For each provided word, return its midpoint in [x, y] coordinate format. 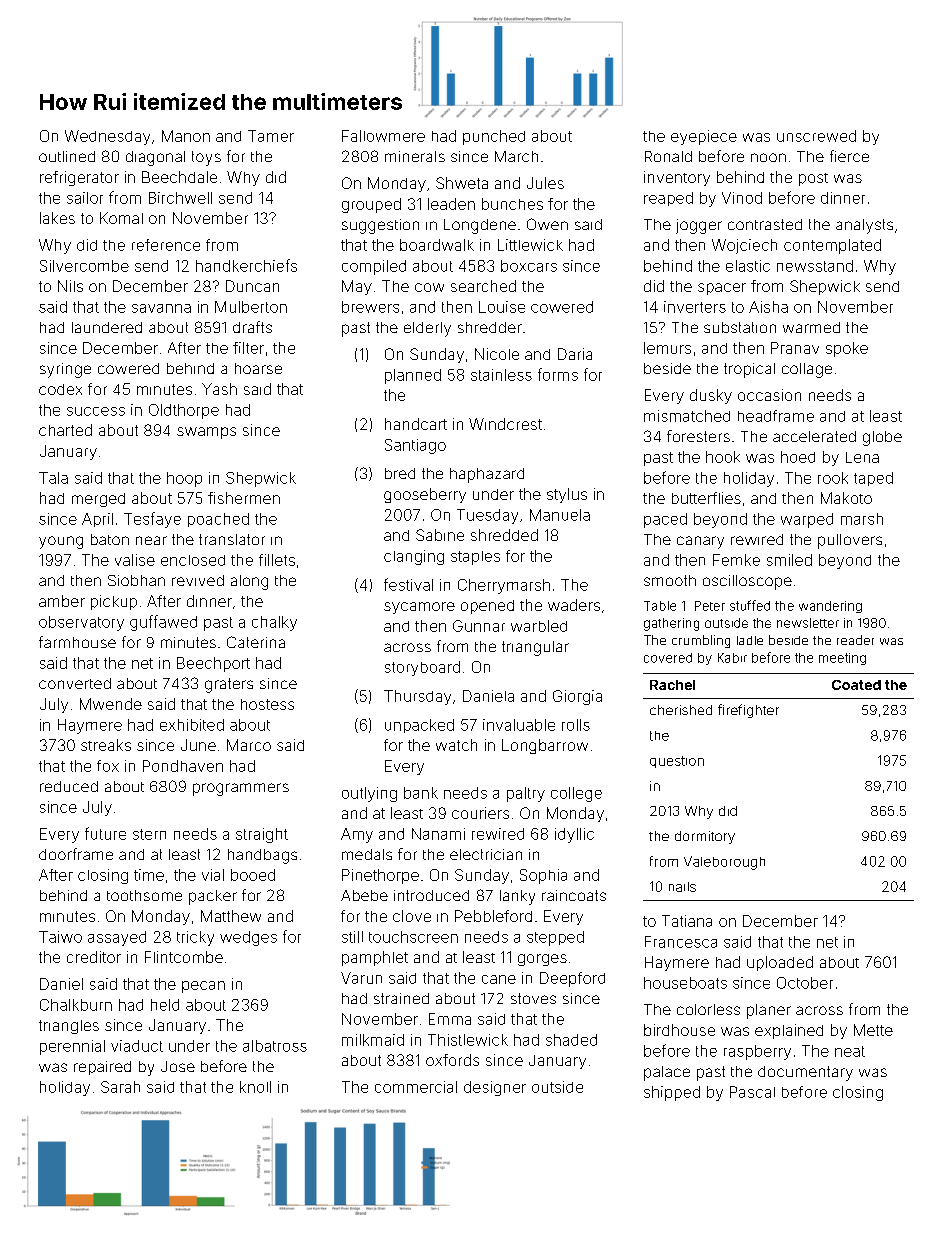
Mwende [111, 704]
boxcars [529, 266]
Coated [856, 685]
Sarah [120, 1087]
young [61, 542]
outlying [369, 794]
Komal [121, 218]
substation [740, 327]
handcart [416, 424]
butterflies [706, 498]
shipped [672, 1093]
